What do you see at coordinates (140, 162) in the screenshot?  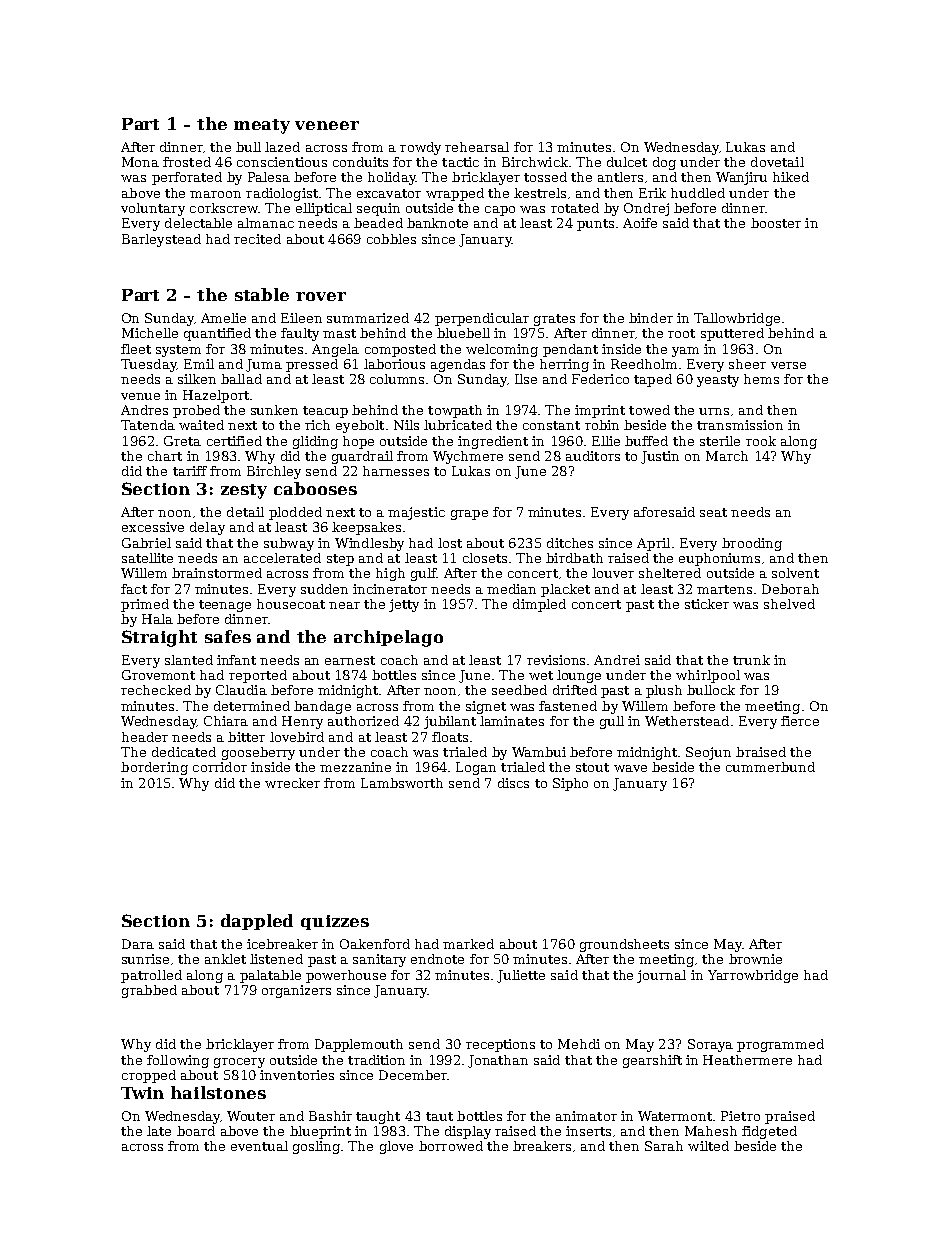 I see `Mona` at bounding box center [140, 162].
